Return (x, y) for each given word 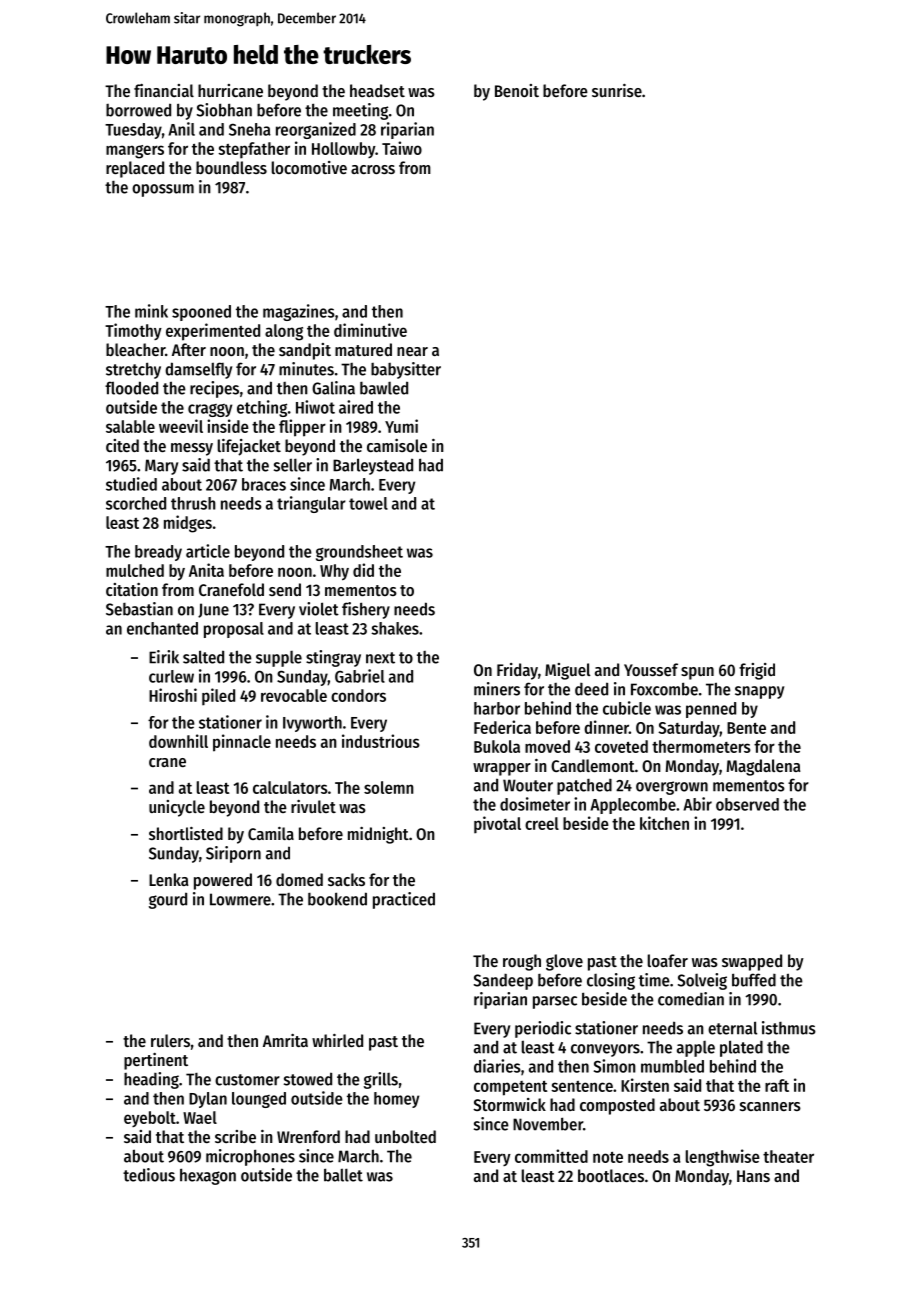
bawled (384, 388)
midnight (378, 835)
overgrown (672, 788)
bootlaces (611, 1175)
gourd (168, 900)
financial (164, 90)
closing (611, 981)
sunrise (617, 90)
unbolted (405, 1136)
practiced (404, 900)
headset (377, 90)
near (412, 351)
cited (122, 445)
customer (247, 1080)
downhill (178, 741)
